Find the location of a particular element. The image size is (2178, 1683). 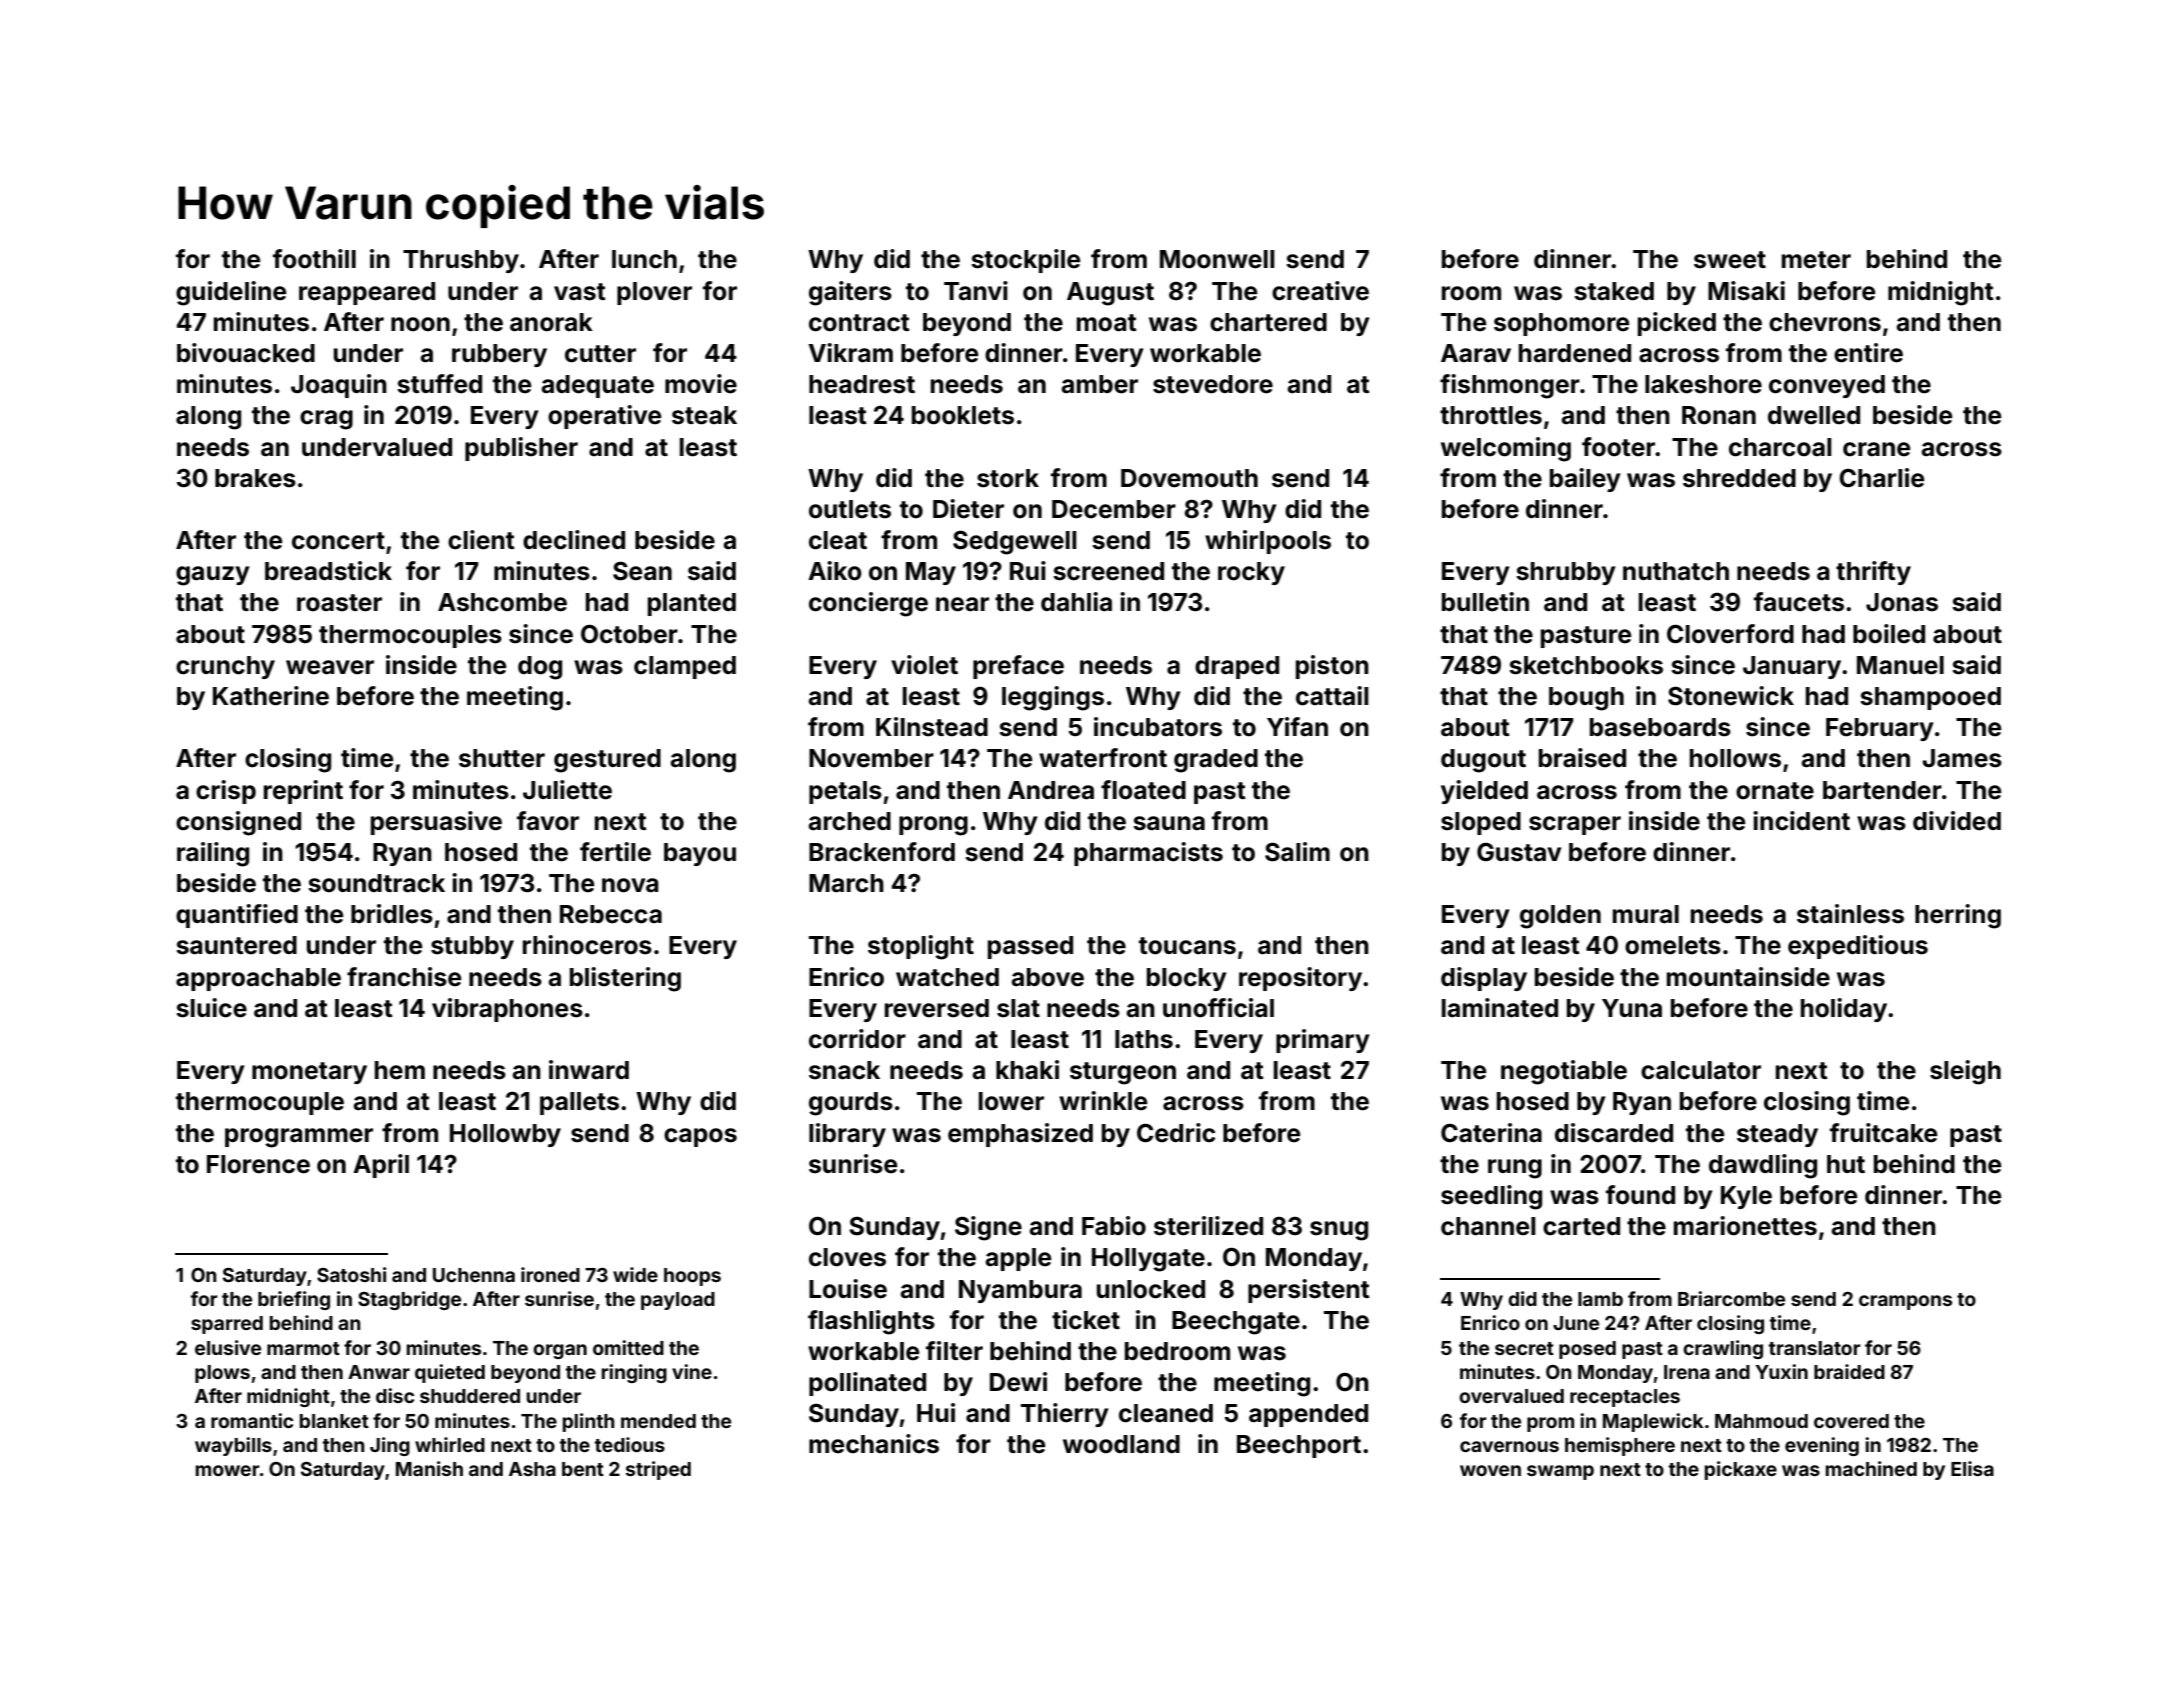

bulletin is located at coordinates (1485, 602).
